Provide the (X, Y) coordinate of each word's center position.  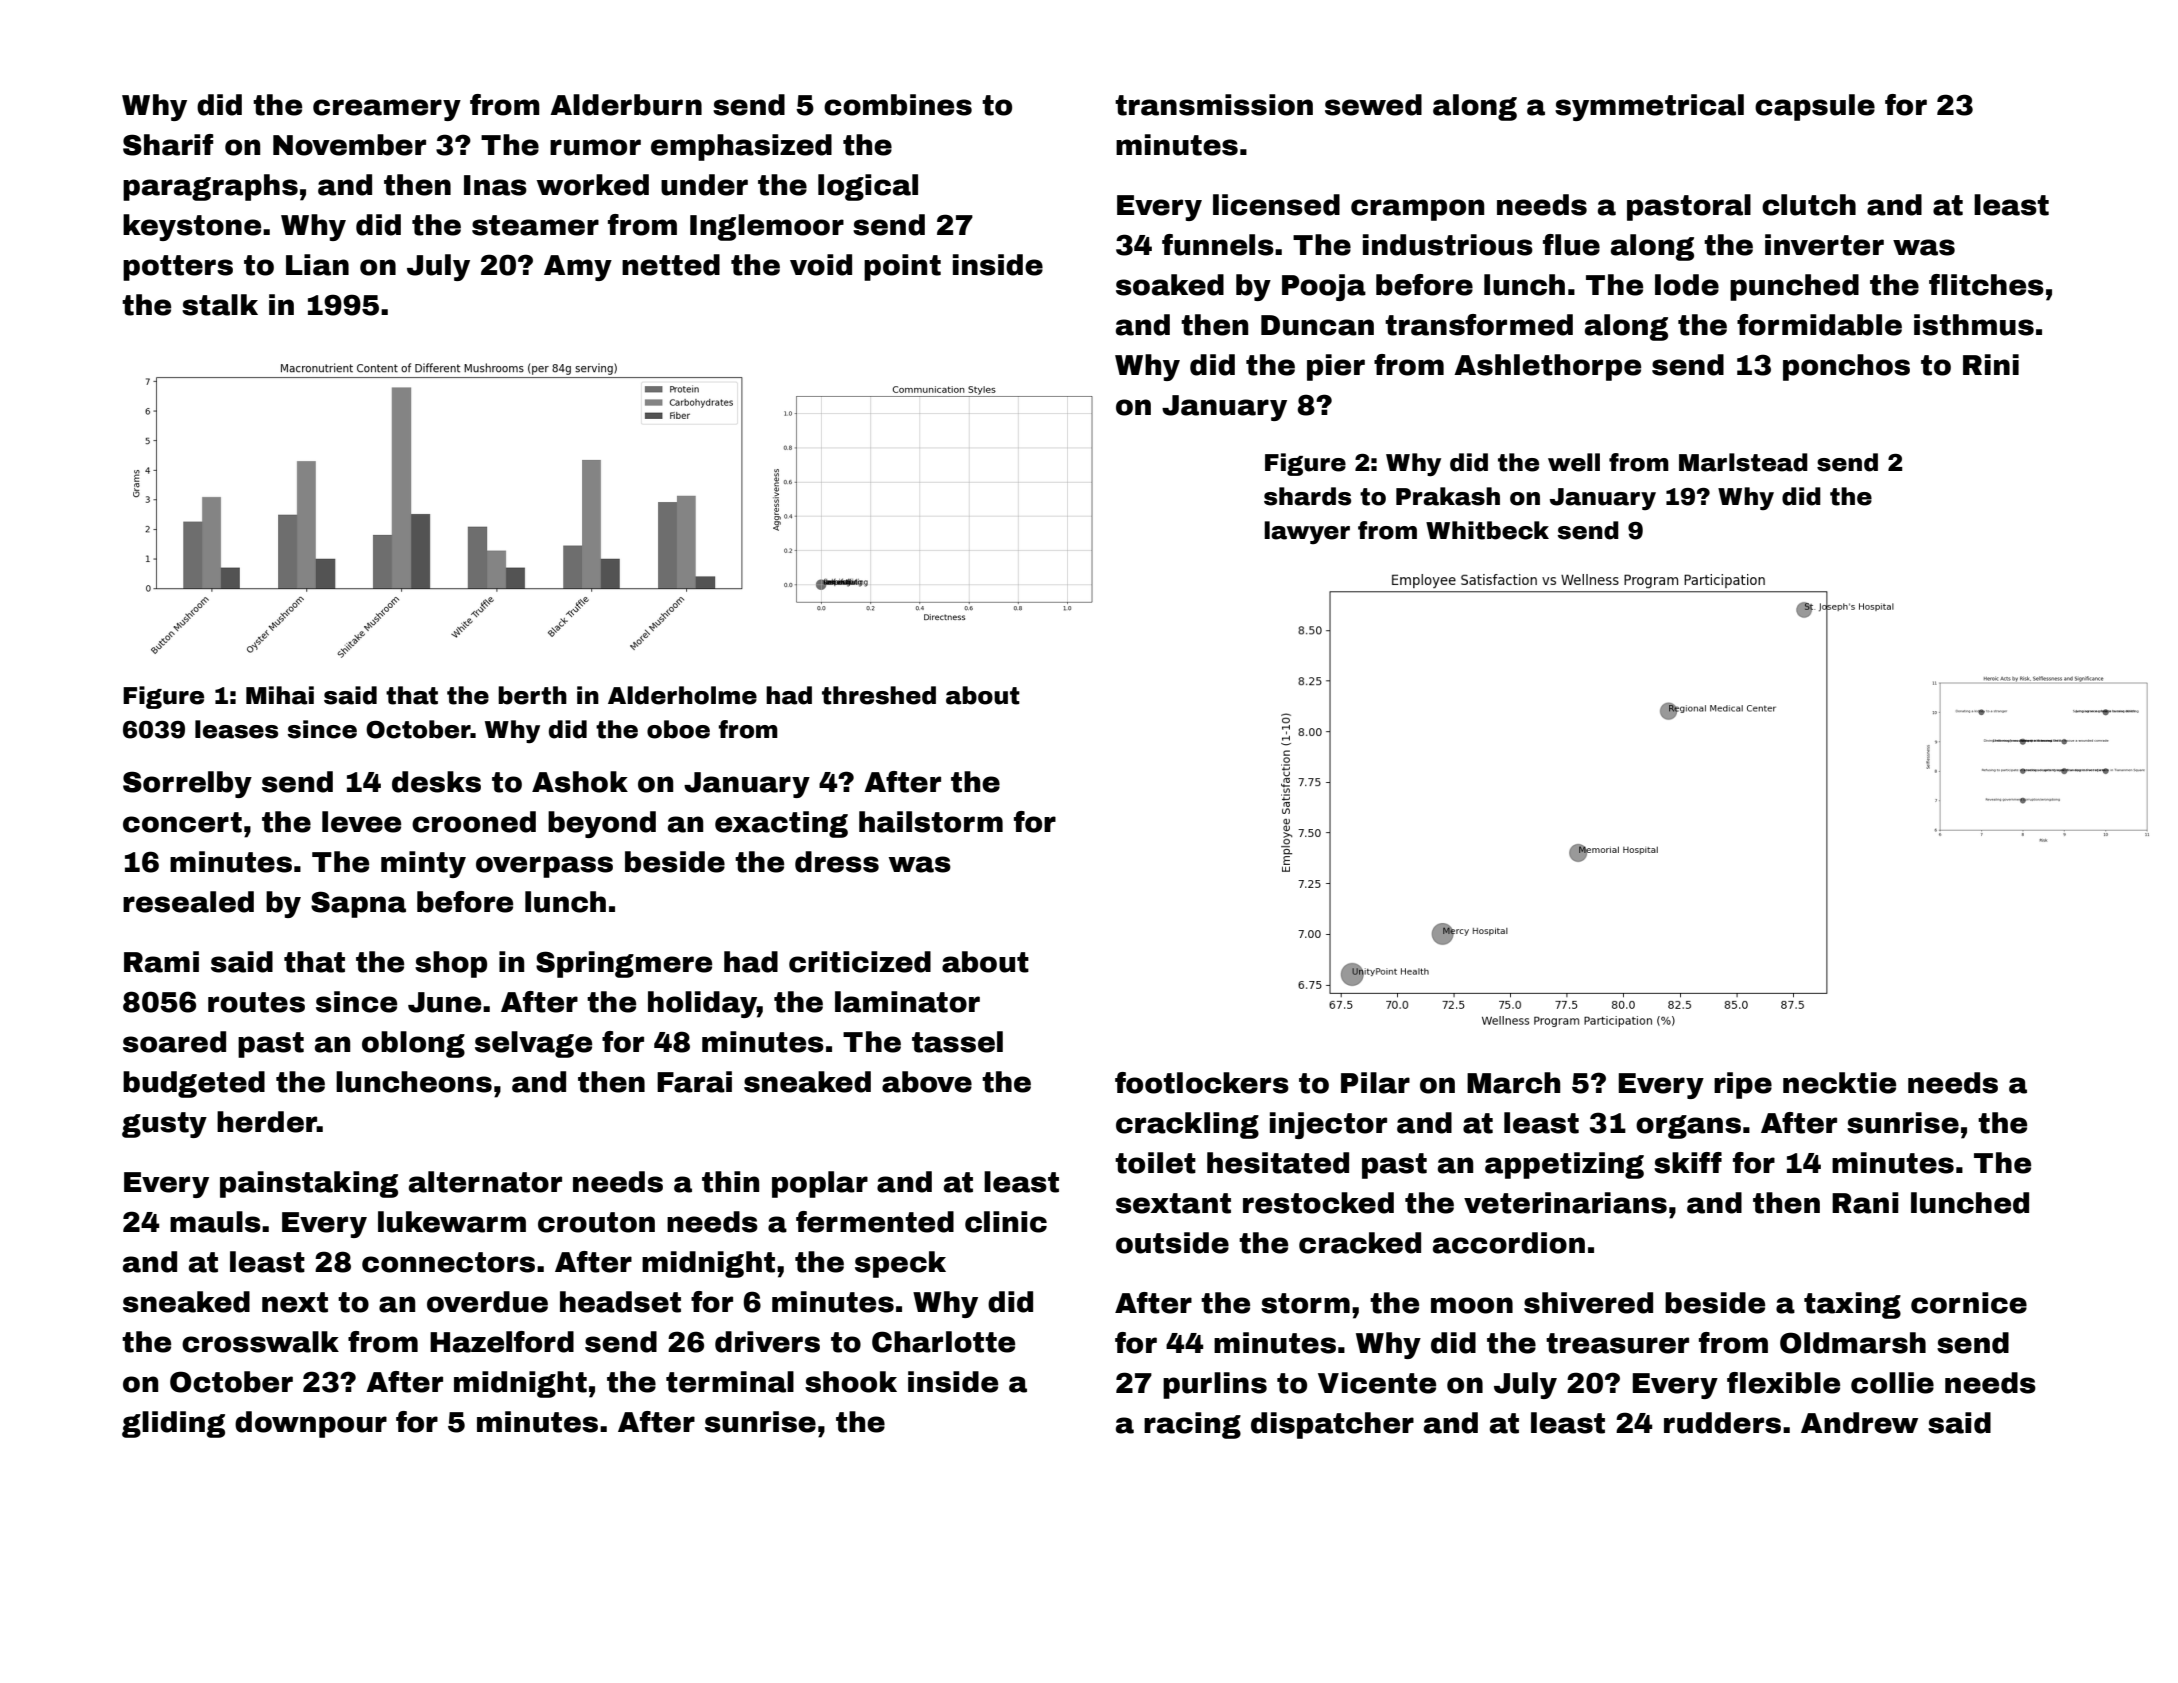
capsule (1815, 107)
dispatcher (1332, 1425)
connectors (448, 1262)
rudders (1722, 1423)
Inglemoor (767, 227)
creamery (387, 110)
